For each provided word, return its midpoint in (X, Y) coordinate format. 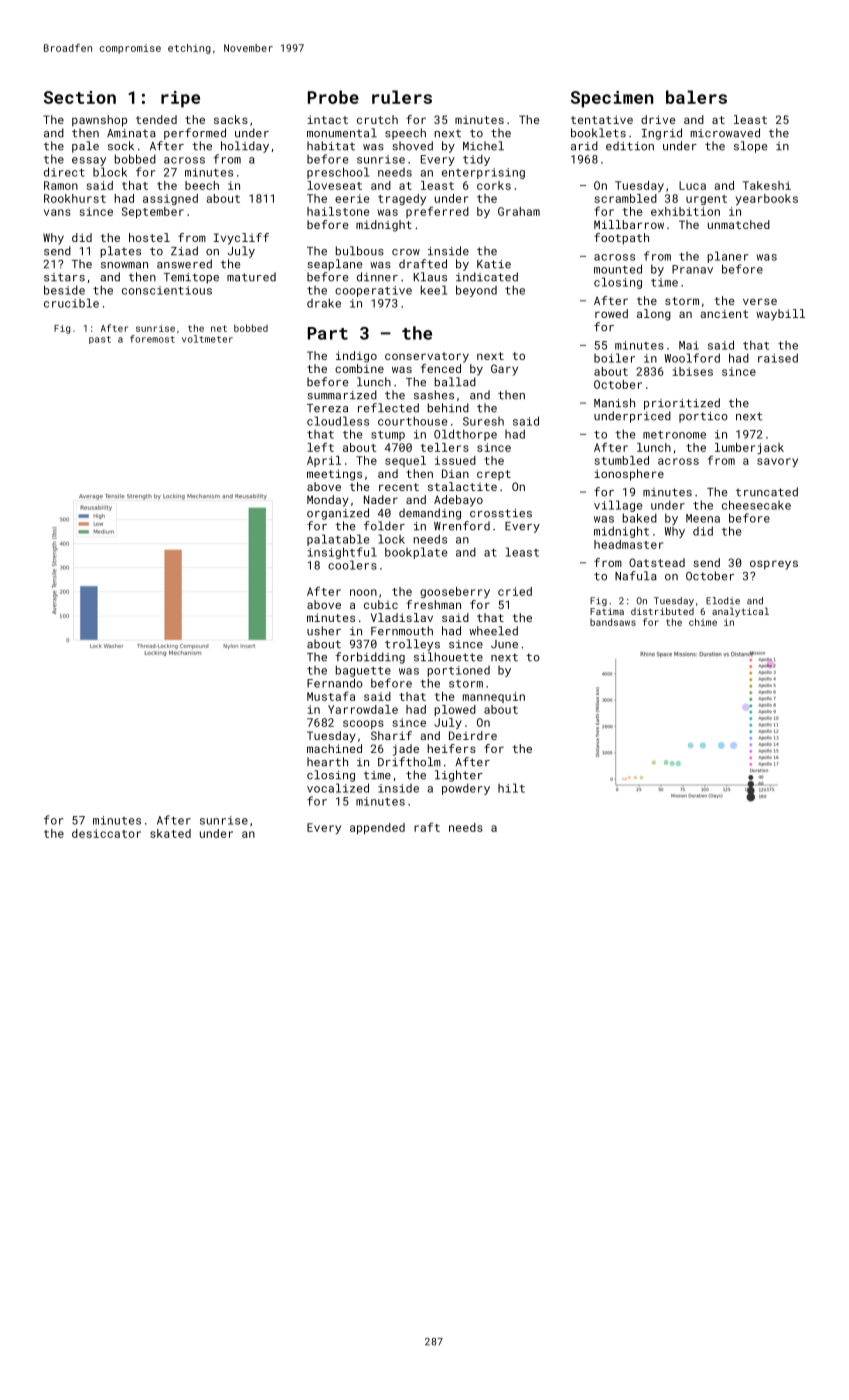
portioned (459, 671)
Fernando (335, 683)
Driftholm (409, 762)
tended (156, 119)
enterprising (483, 173)
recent (399, 487)
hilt (511, 788)
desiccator (106, 833)
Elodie (723, 601)
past (100, 340)
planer (728, 257)
